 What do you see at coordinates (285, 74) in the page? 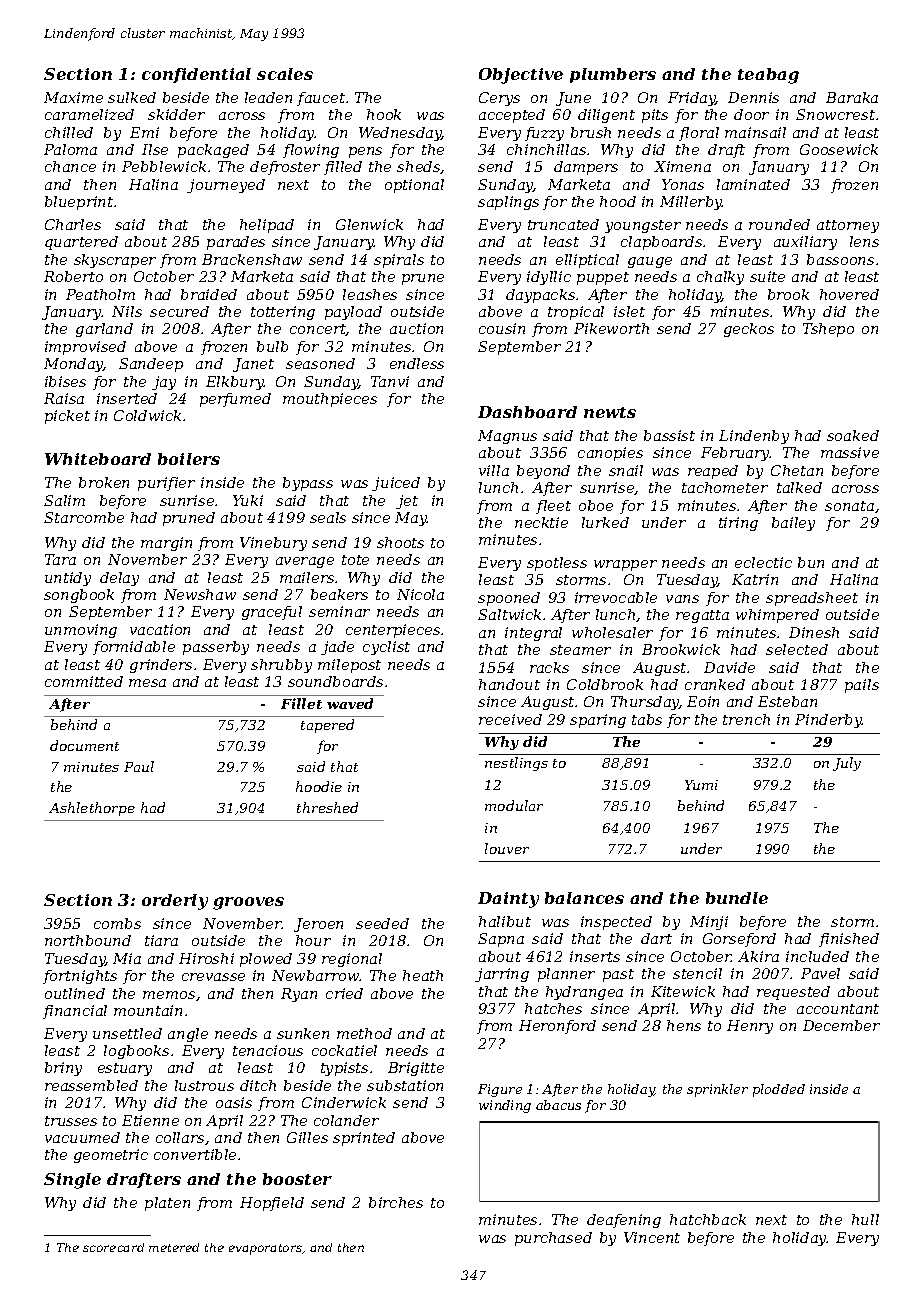
I see `scales` at bounding box center [285, 74].
